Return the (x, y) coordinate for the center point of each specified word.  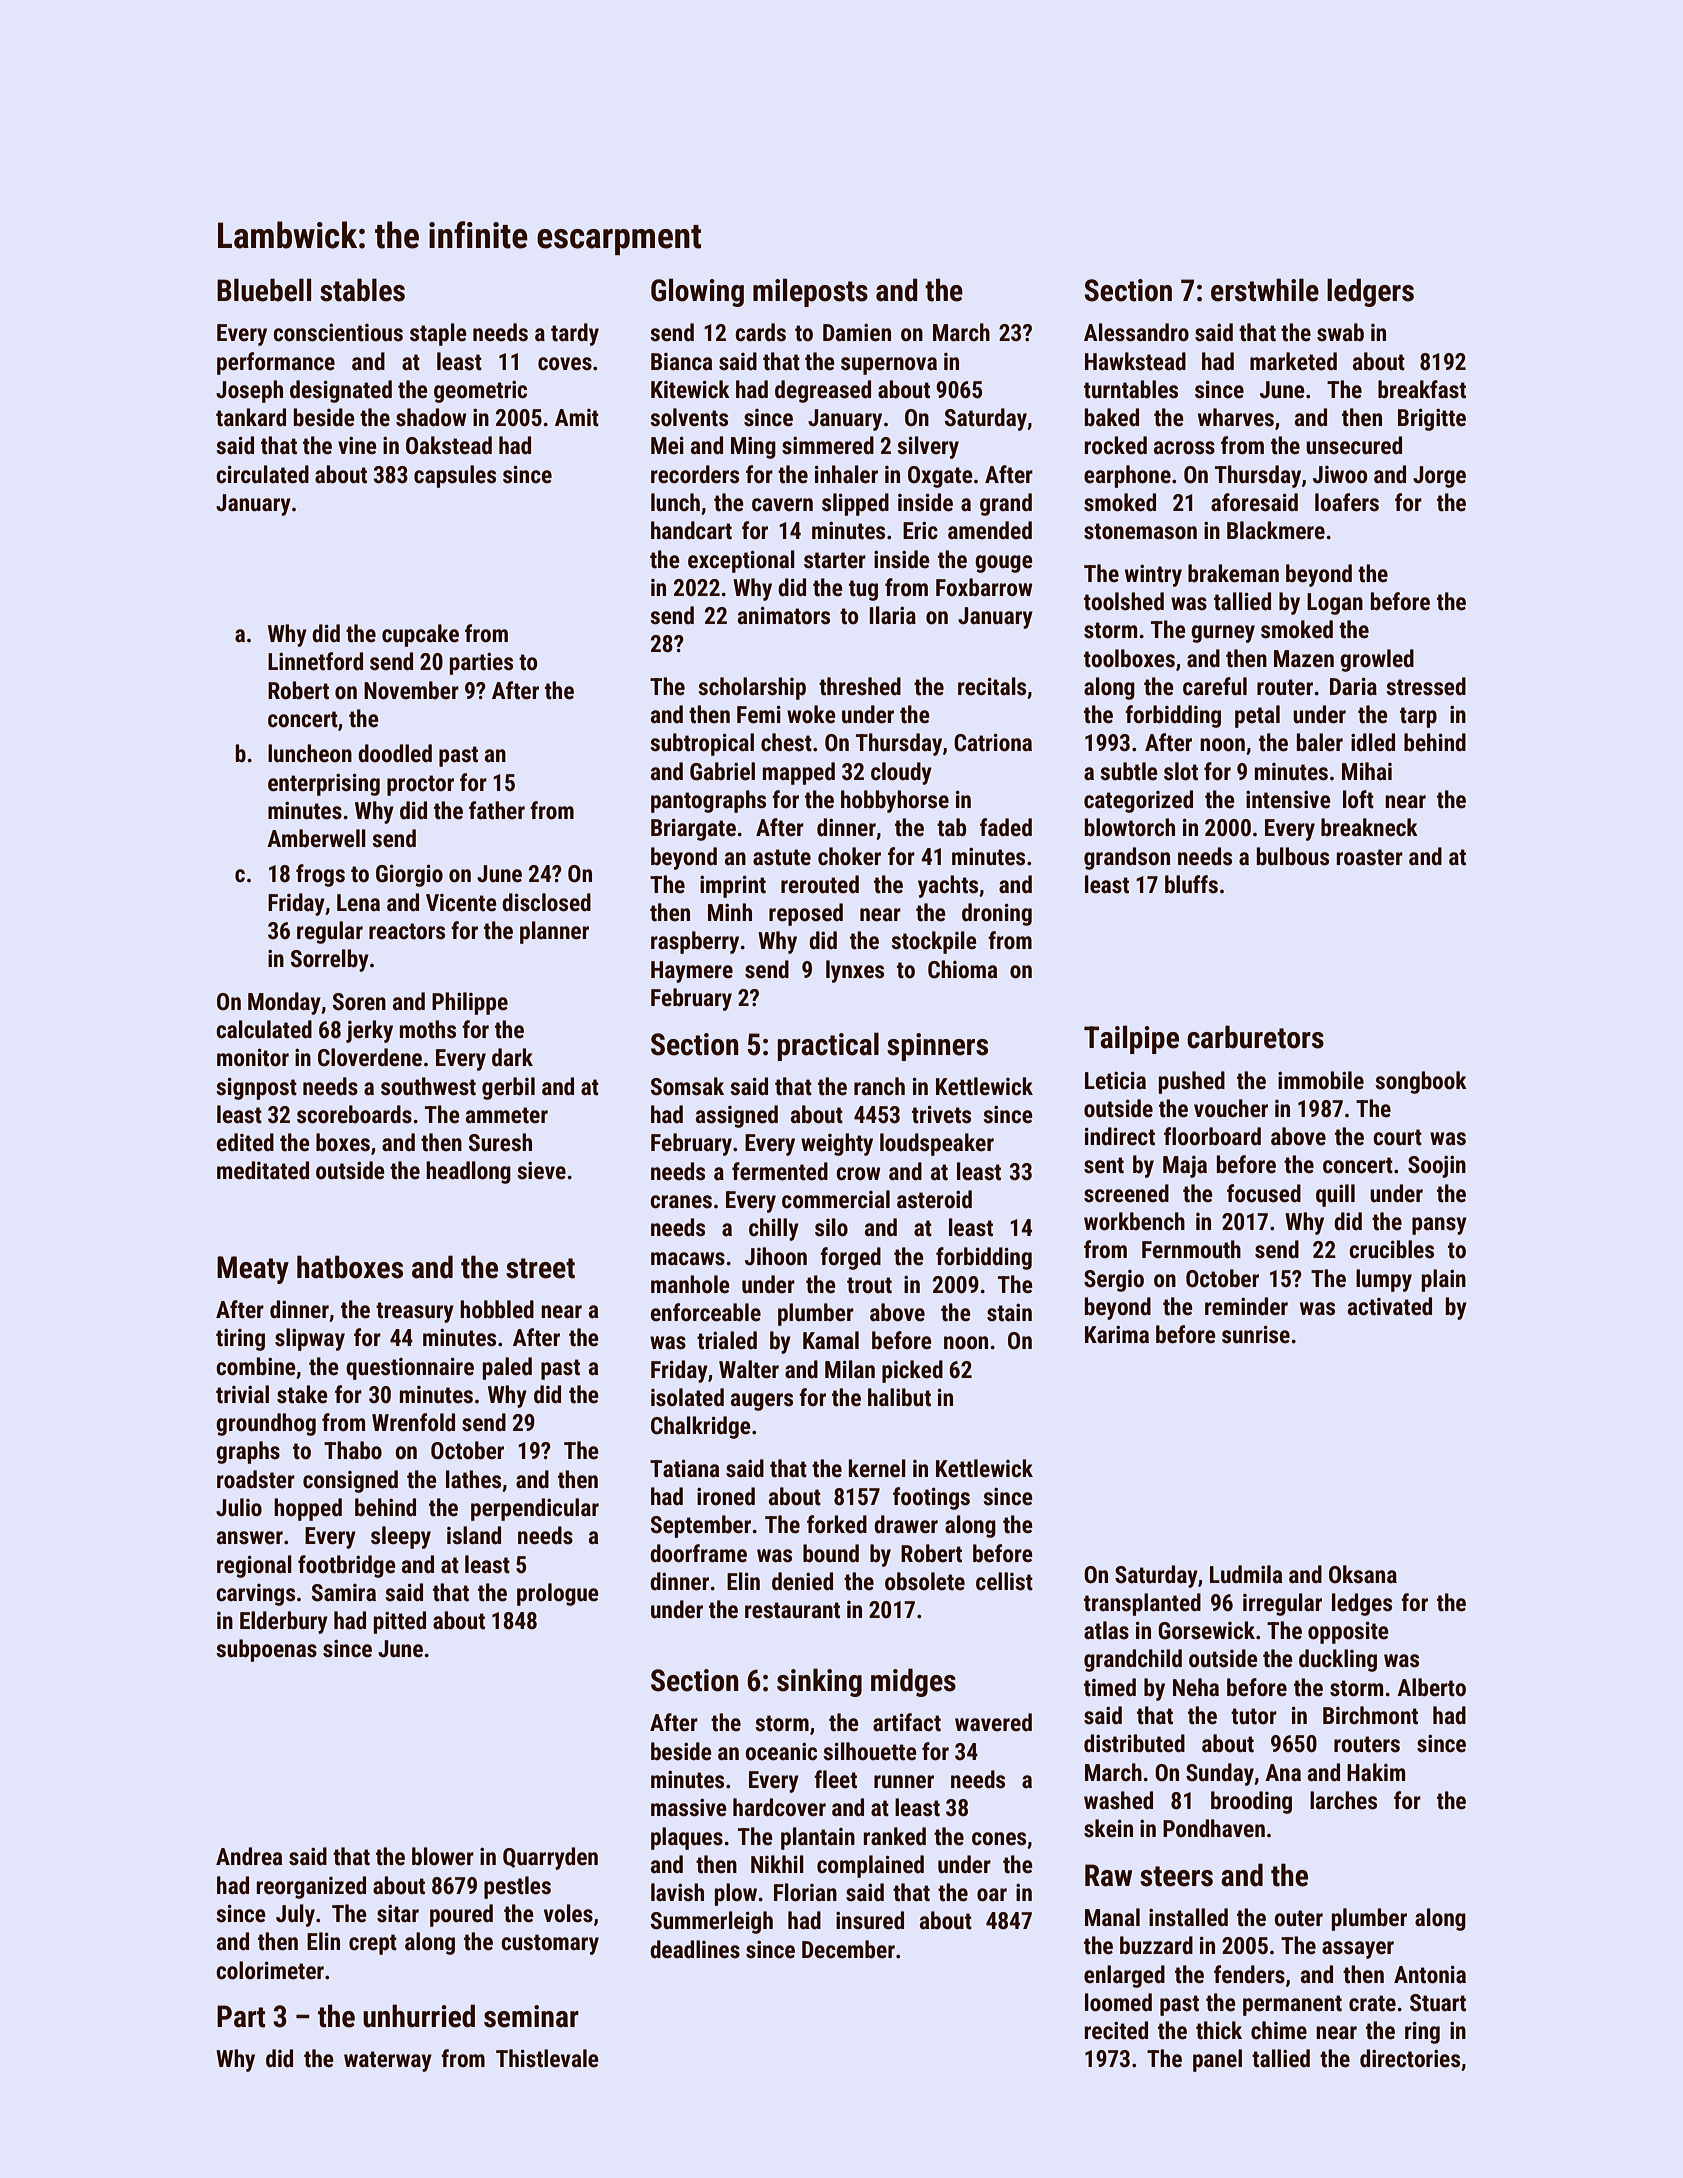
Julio (239, 1507)
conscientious (338, 332)
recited (1116, 2030)
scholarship (752, 688)
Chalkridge (701, 1427)
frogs (320, 875)
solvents (689, 417)
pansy (1439, 1226)
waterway (388, 2061)
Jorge (1439, 477)
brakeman (1233, 573)
